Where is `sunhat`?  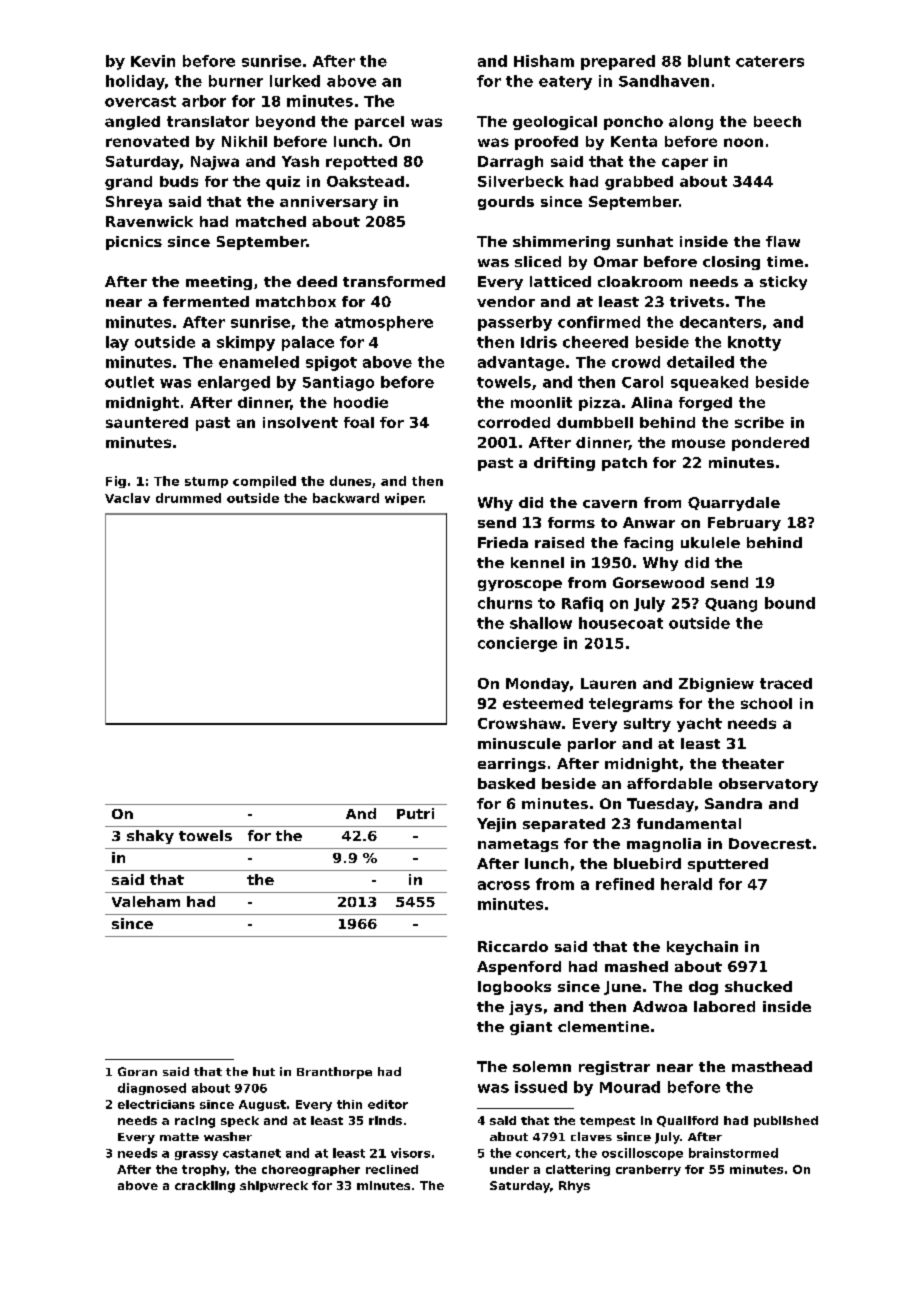
sunhat is located at coordinates (645, 241).
